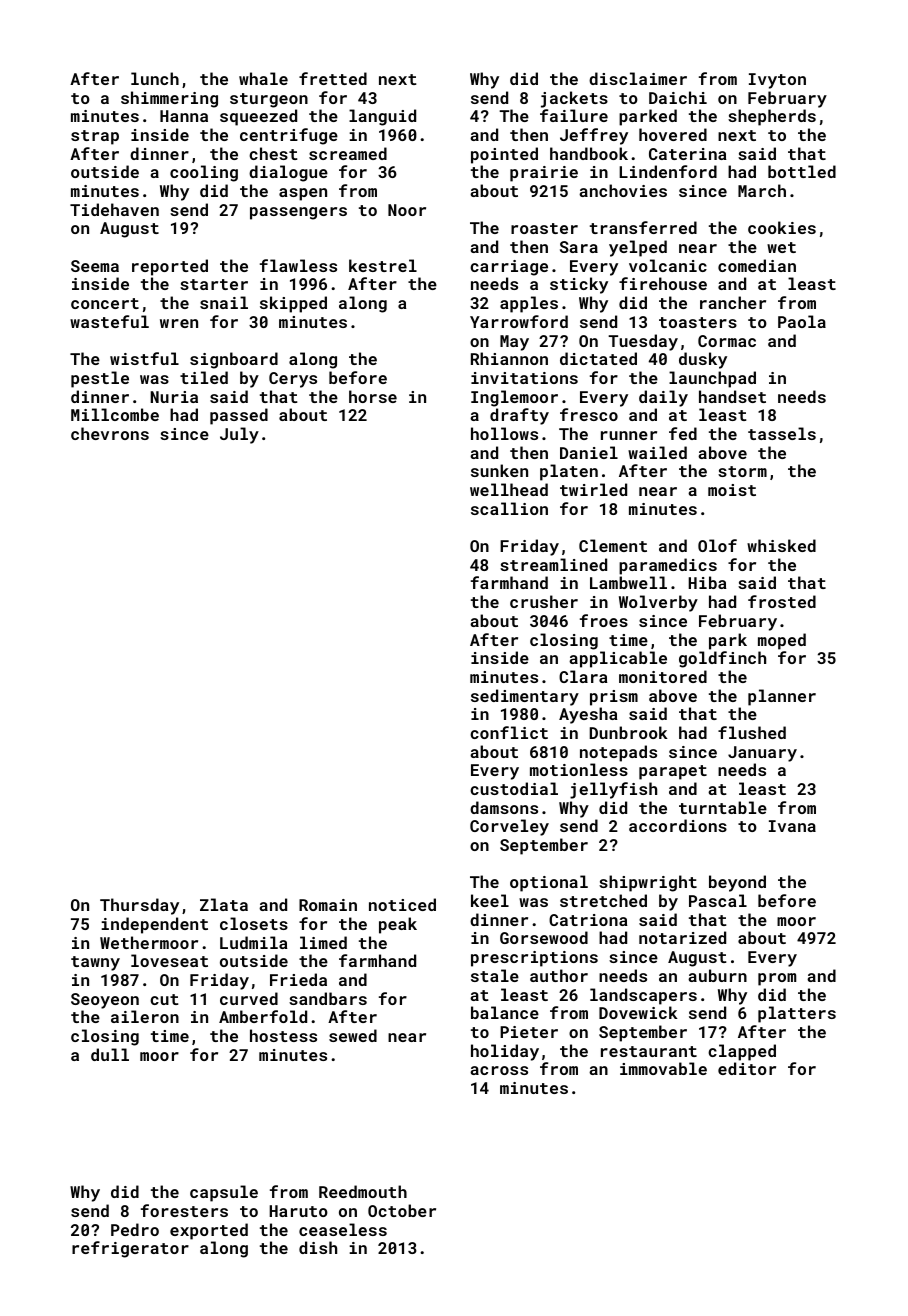  Describe the element at coordinates (707, 582) in the screenshot. I see `Hiba` at that location.
